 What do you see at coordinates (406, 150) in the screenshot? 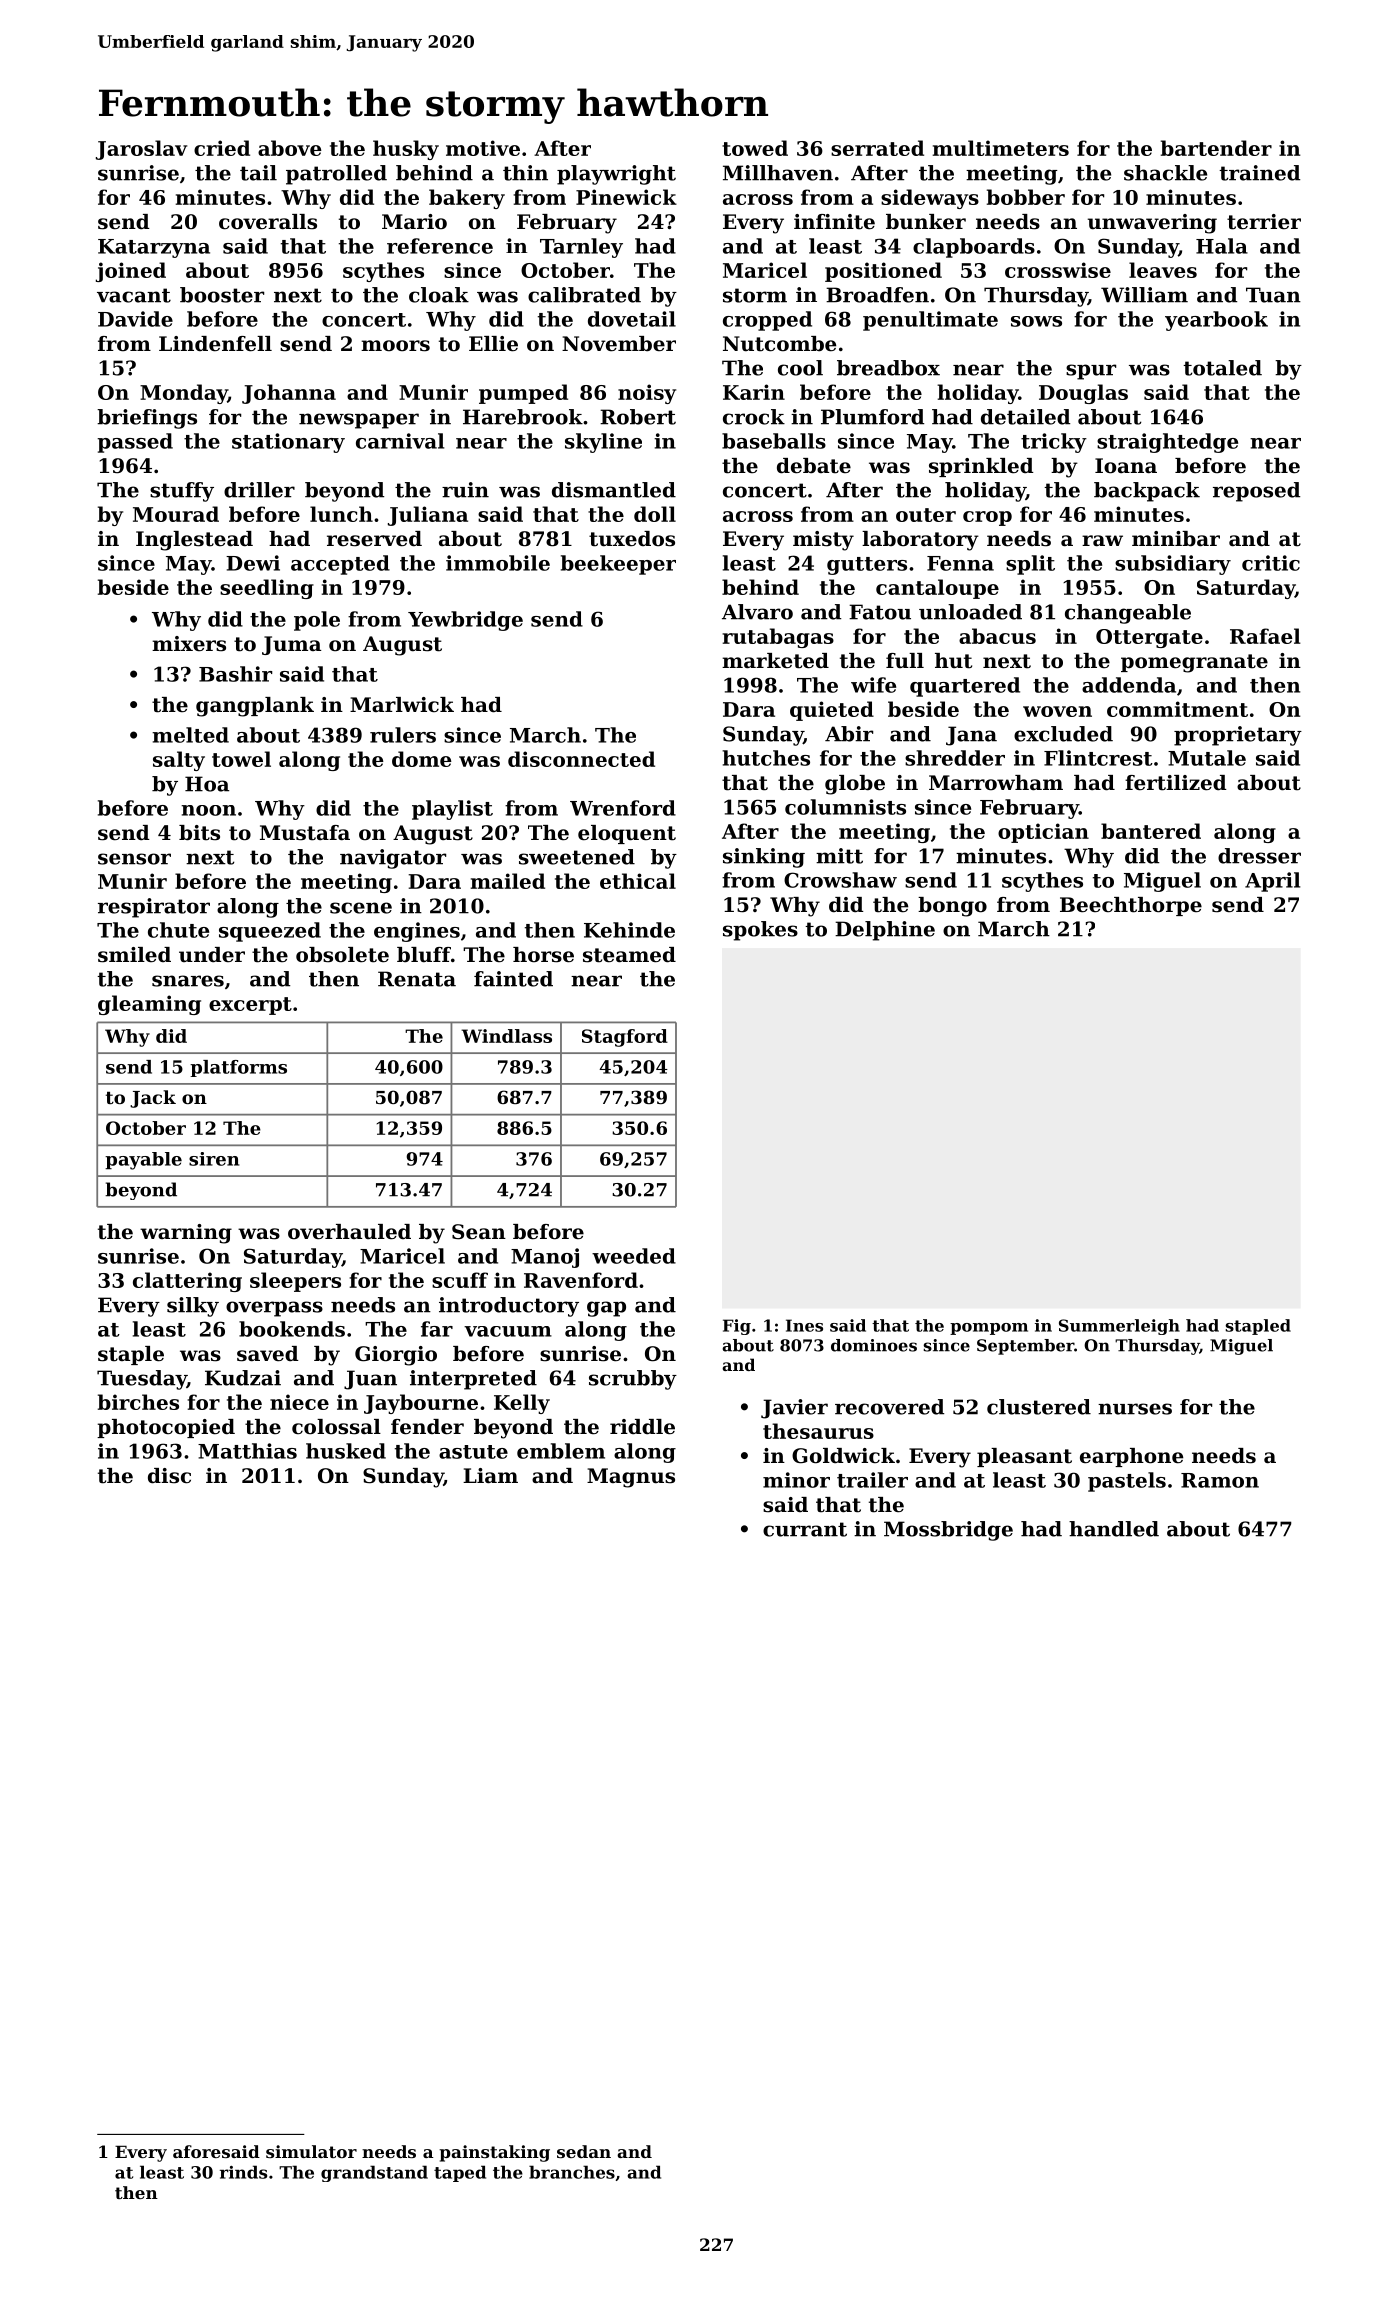
I see `husky` at bounding box center [406, 150].
